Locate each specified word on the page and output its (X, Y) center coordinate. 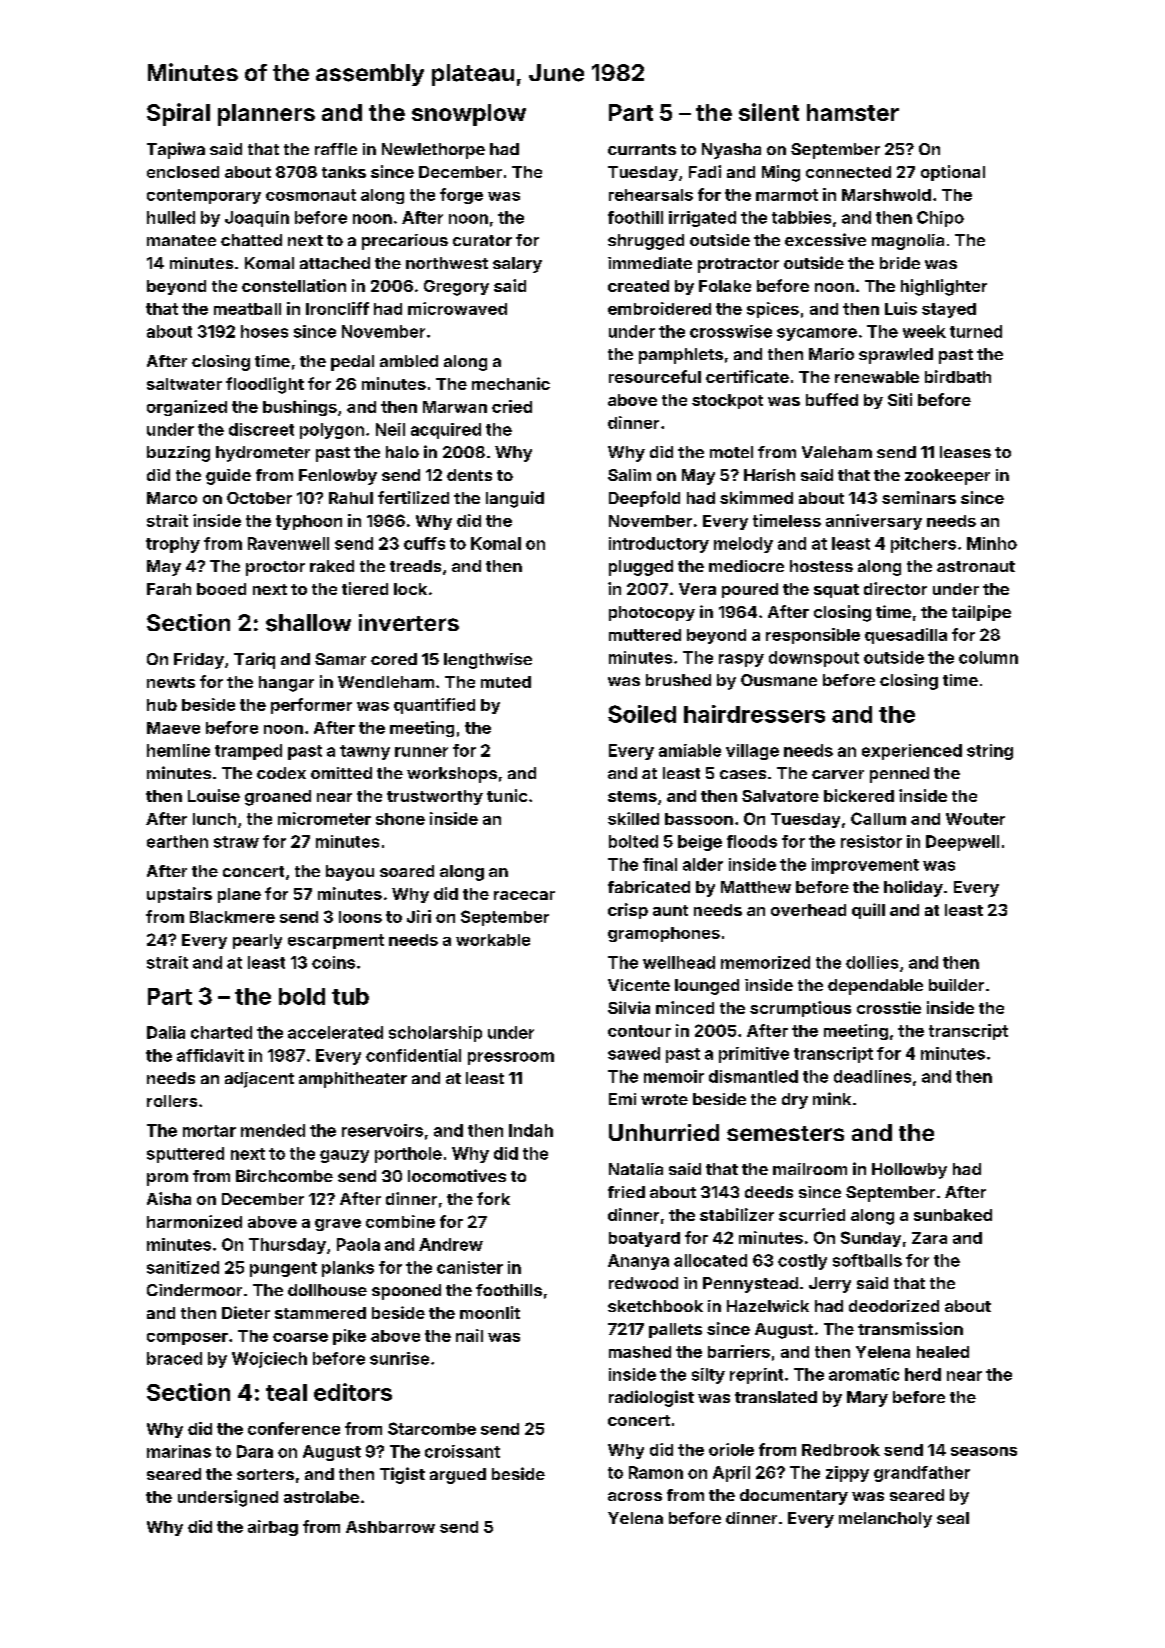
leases (965, 452)
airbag (273, 1528)
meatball (247, 309)
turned (976, 331)
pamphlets (681, 356)
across (635, 1496)
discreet (261, 429)
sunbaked (953, 1215)
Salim (629, 475)
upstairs (179, 895)
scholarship (435, 1034)
